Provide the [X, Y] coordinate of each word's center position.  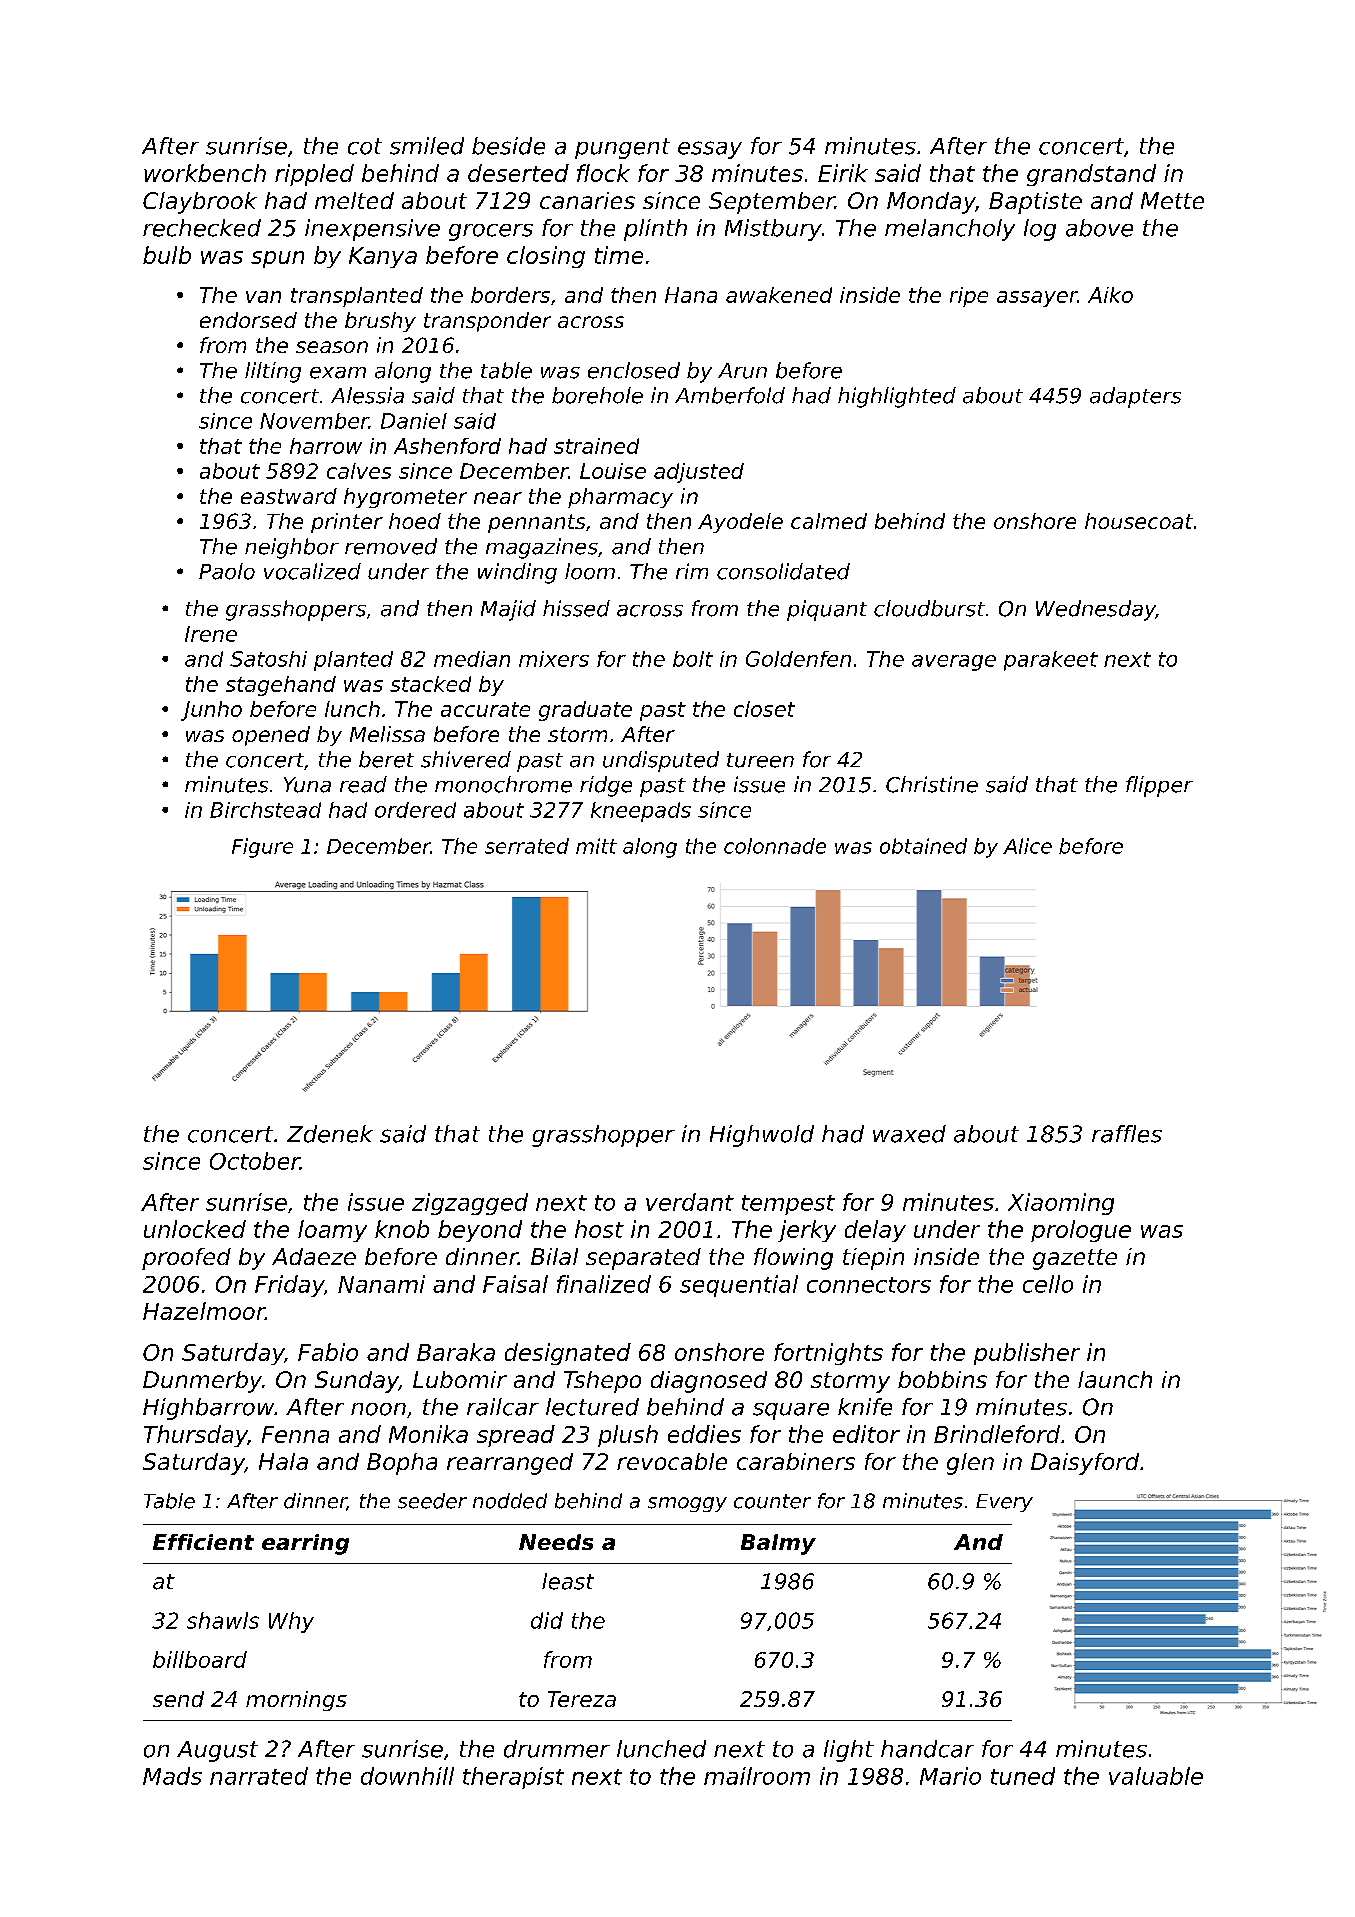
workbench [205, 173]
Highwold [762, 1136]
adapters [1135, 397]
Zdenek [330, 1134]
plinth [655, 230]
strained [596, 446]
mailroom [757, 1776]
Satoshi [268, 659]
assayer [1037, 299]
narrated [259, 1776]
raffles [1127, 1134]
